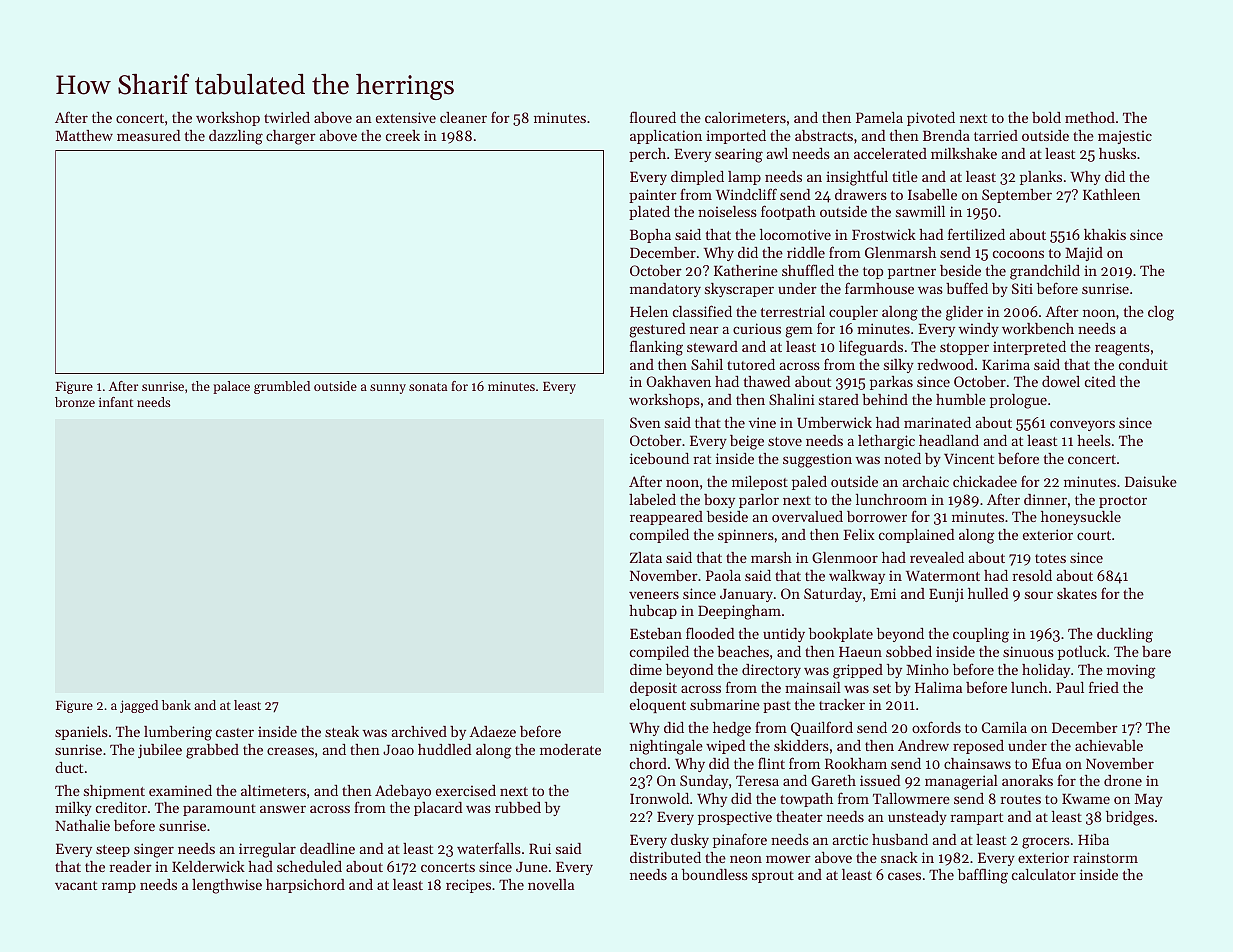 This image has width=1233, height=952. What do you see at coordinates (149, 135) in the image?
I see `measured` at bounding box center [149, 135].
